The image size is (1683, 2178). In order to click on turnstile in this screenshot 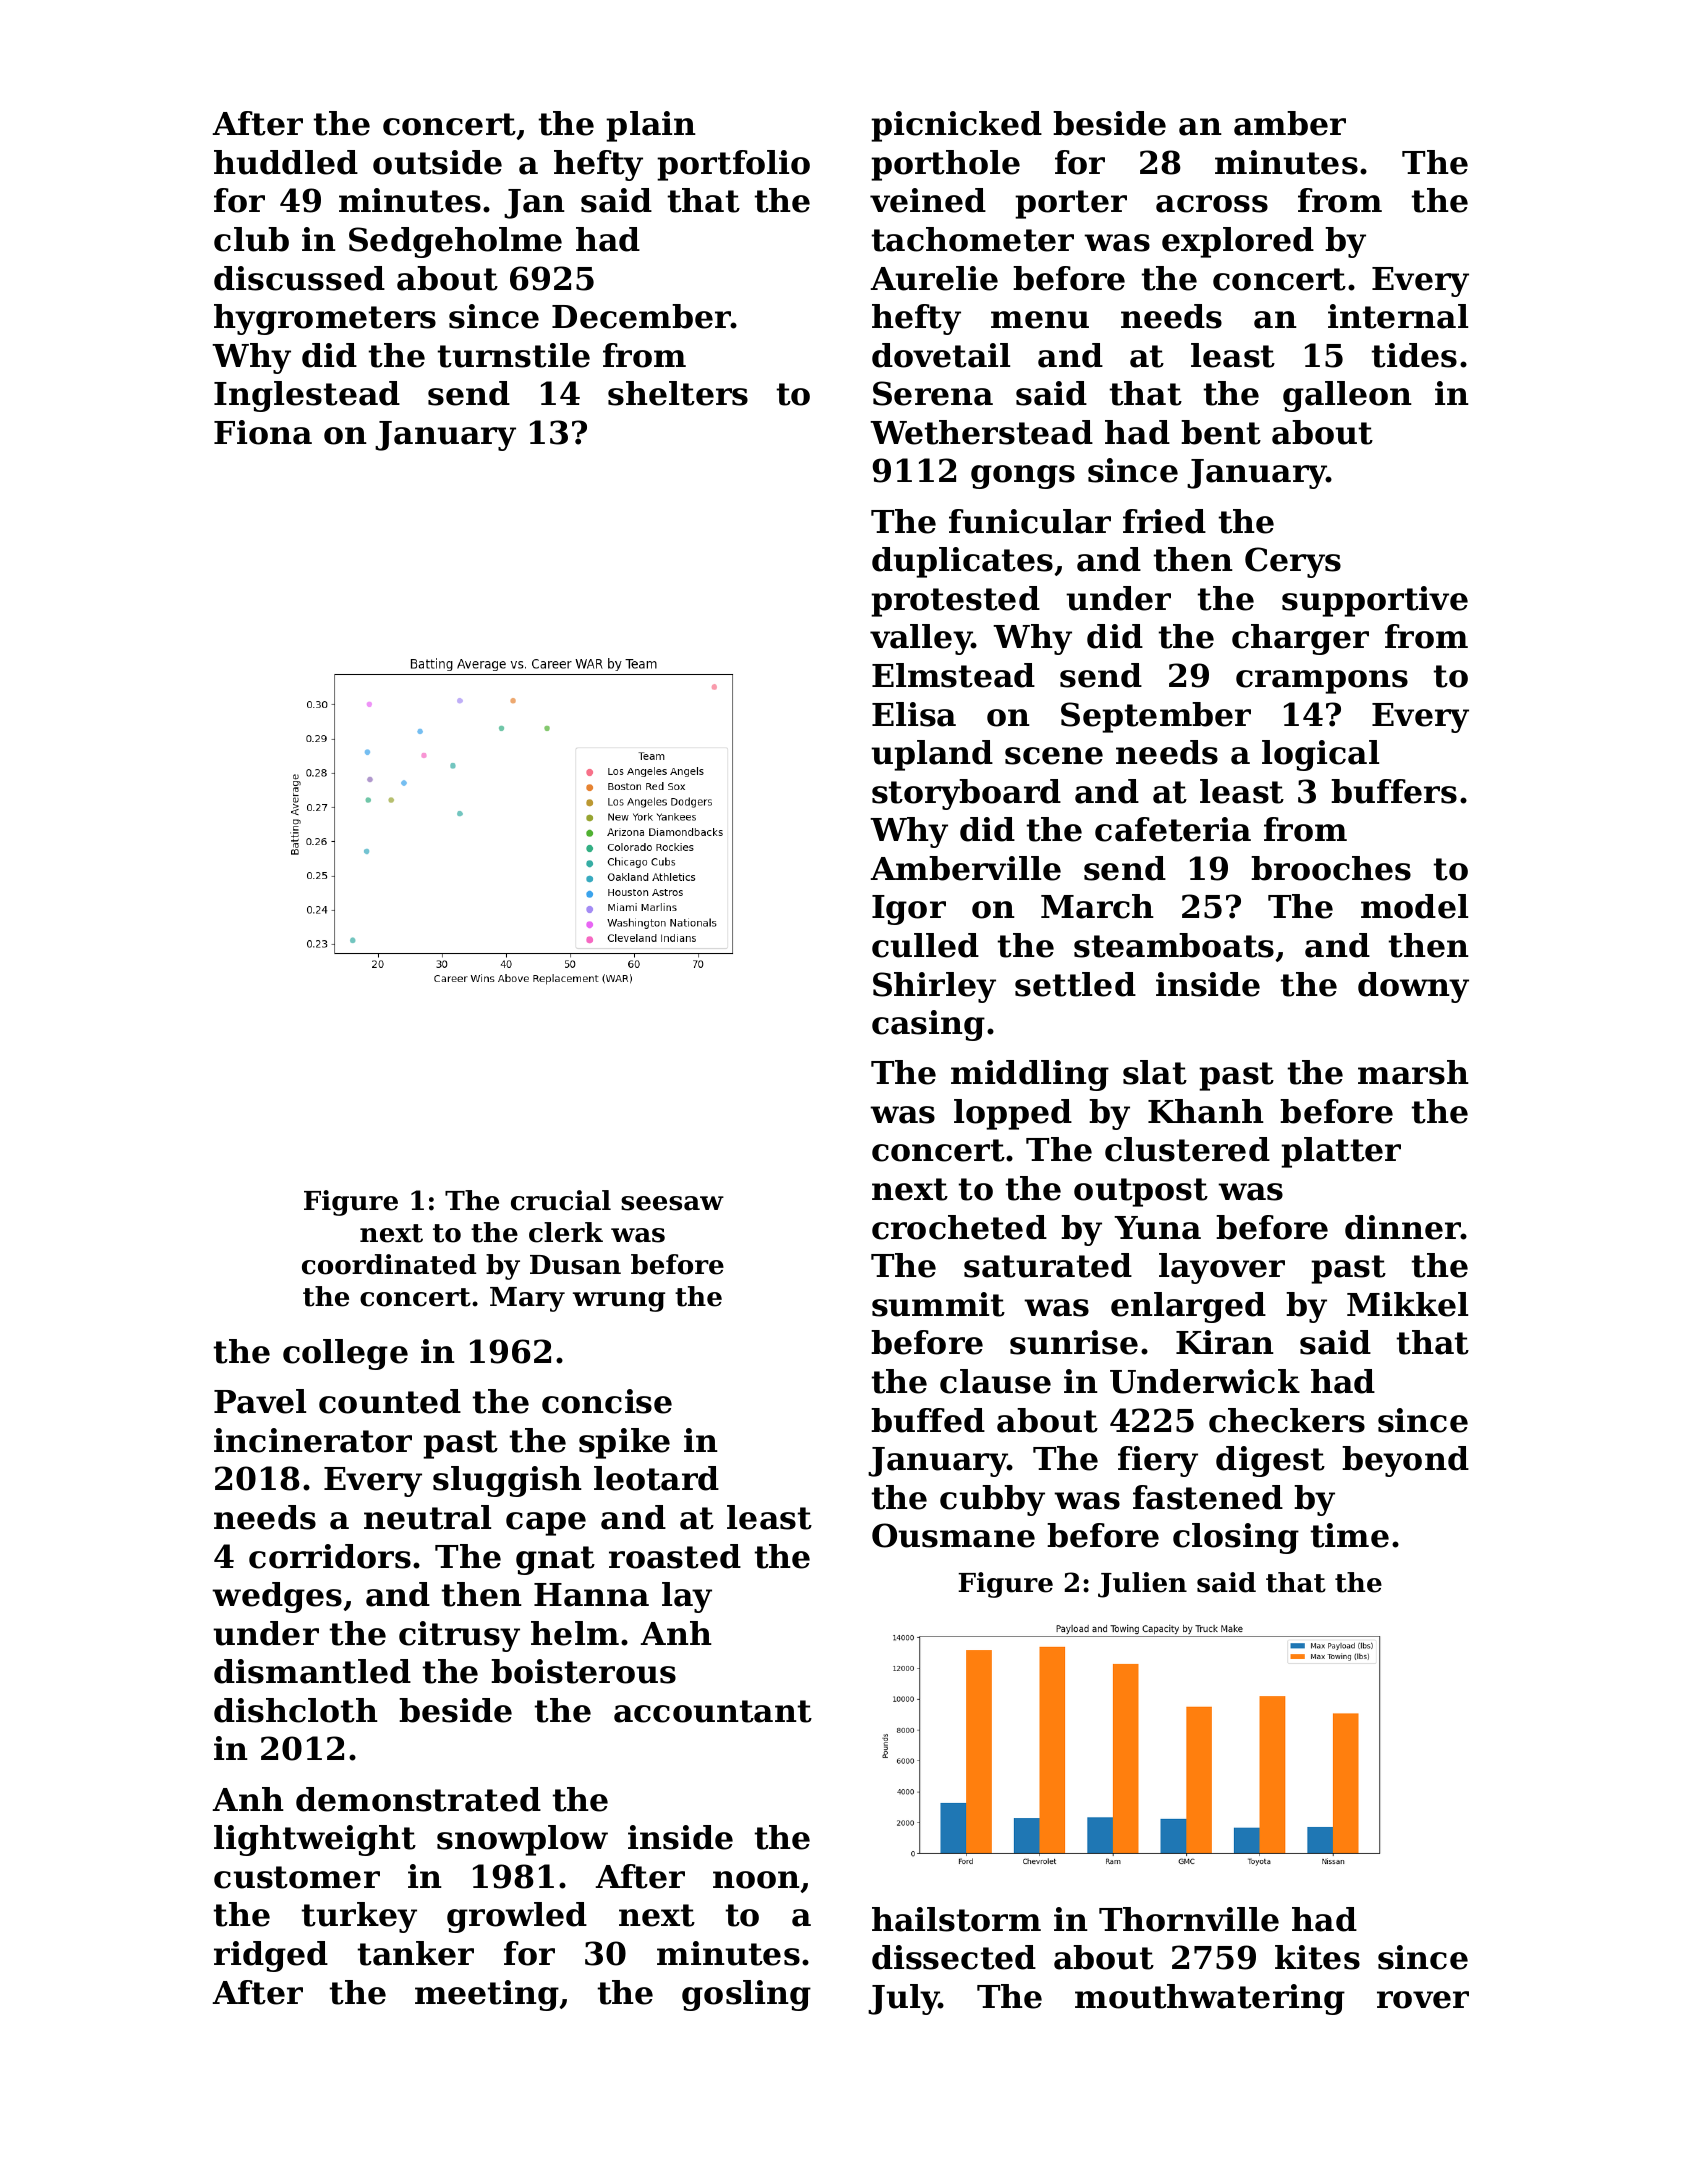, I will do `click(513, 355)`.
